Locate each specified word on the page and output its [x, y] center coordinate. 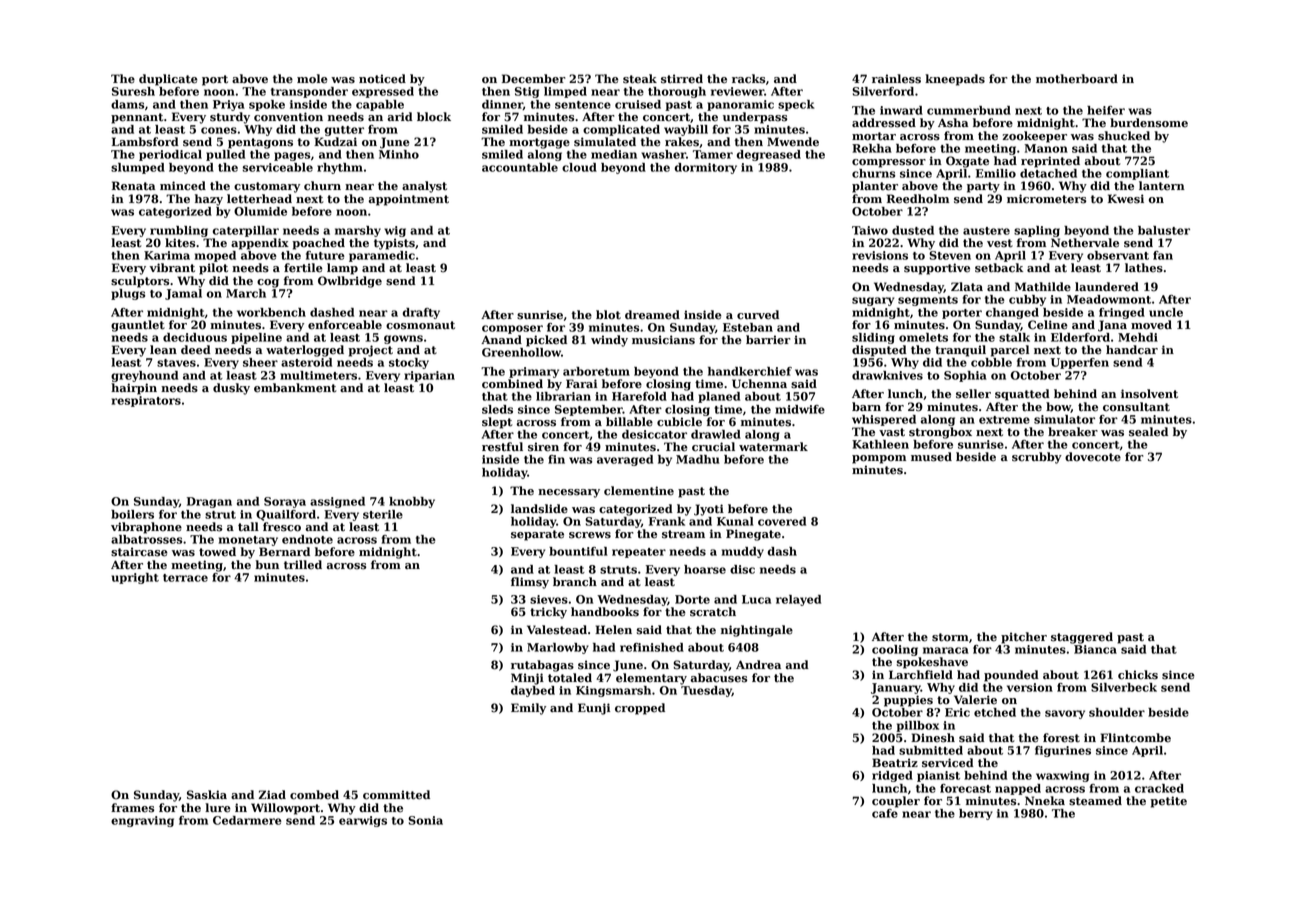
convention [288, 117]
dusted [913, 230]
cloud [579, 167]
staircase [139, 552]
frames [132, 808]
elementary [651, 679]
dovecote [1093, 457]
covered [782, 521]
